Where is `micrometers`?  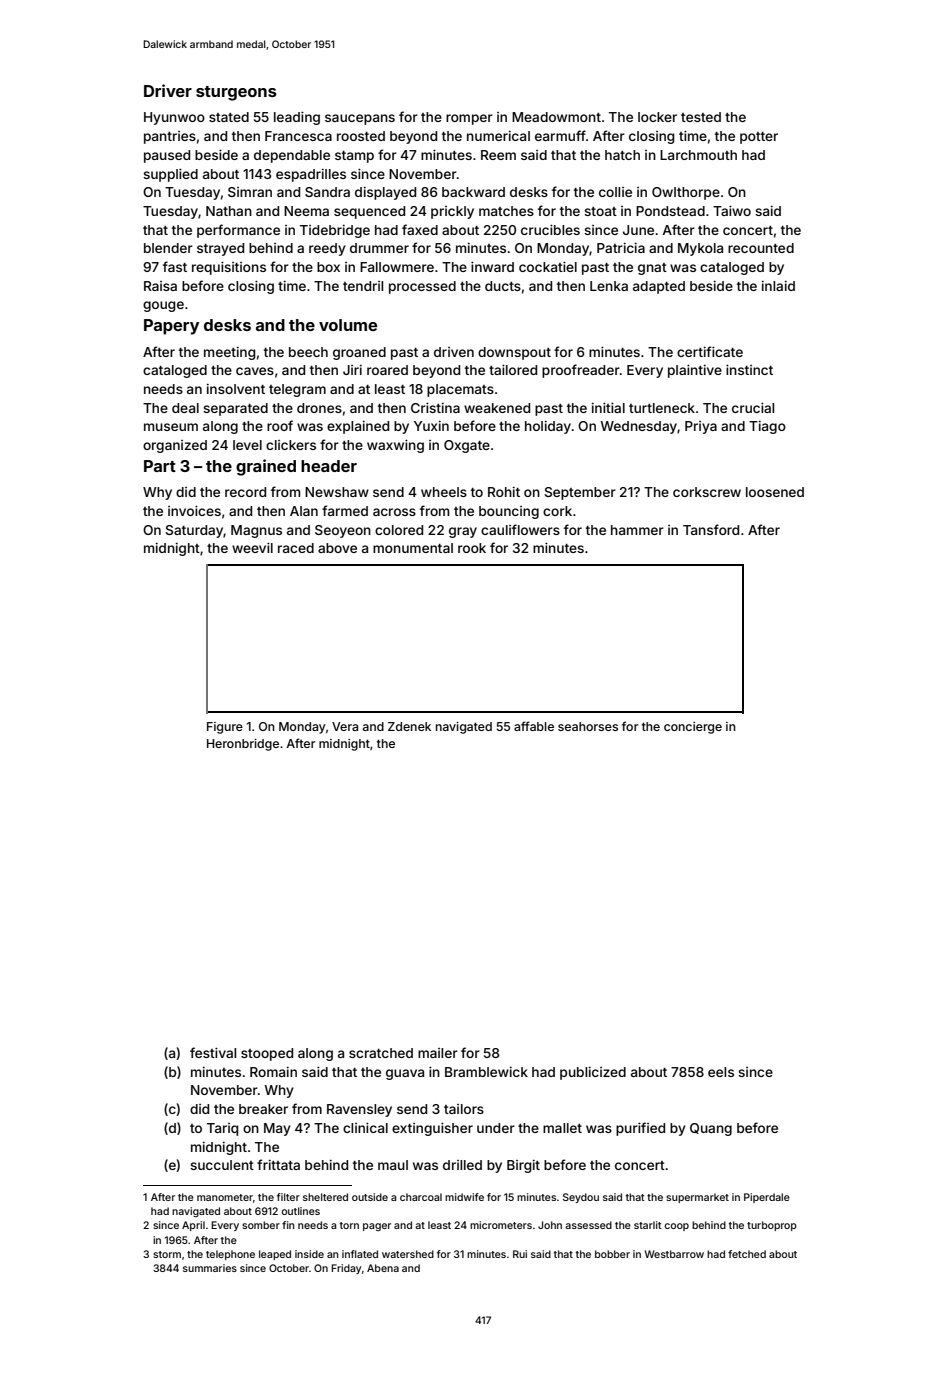
micrometers is located at coordinates (501, 1225).
